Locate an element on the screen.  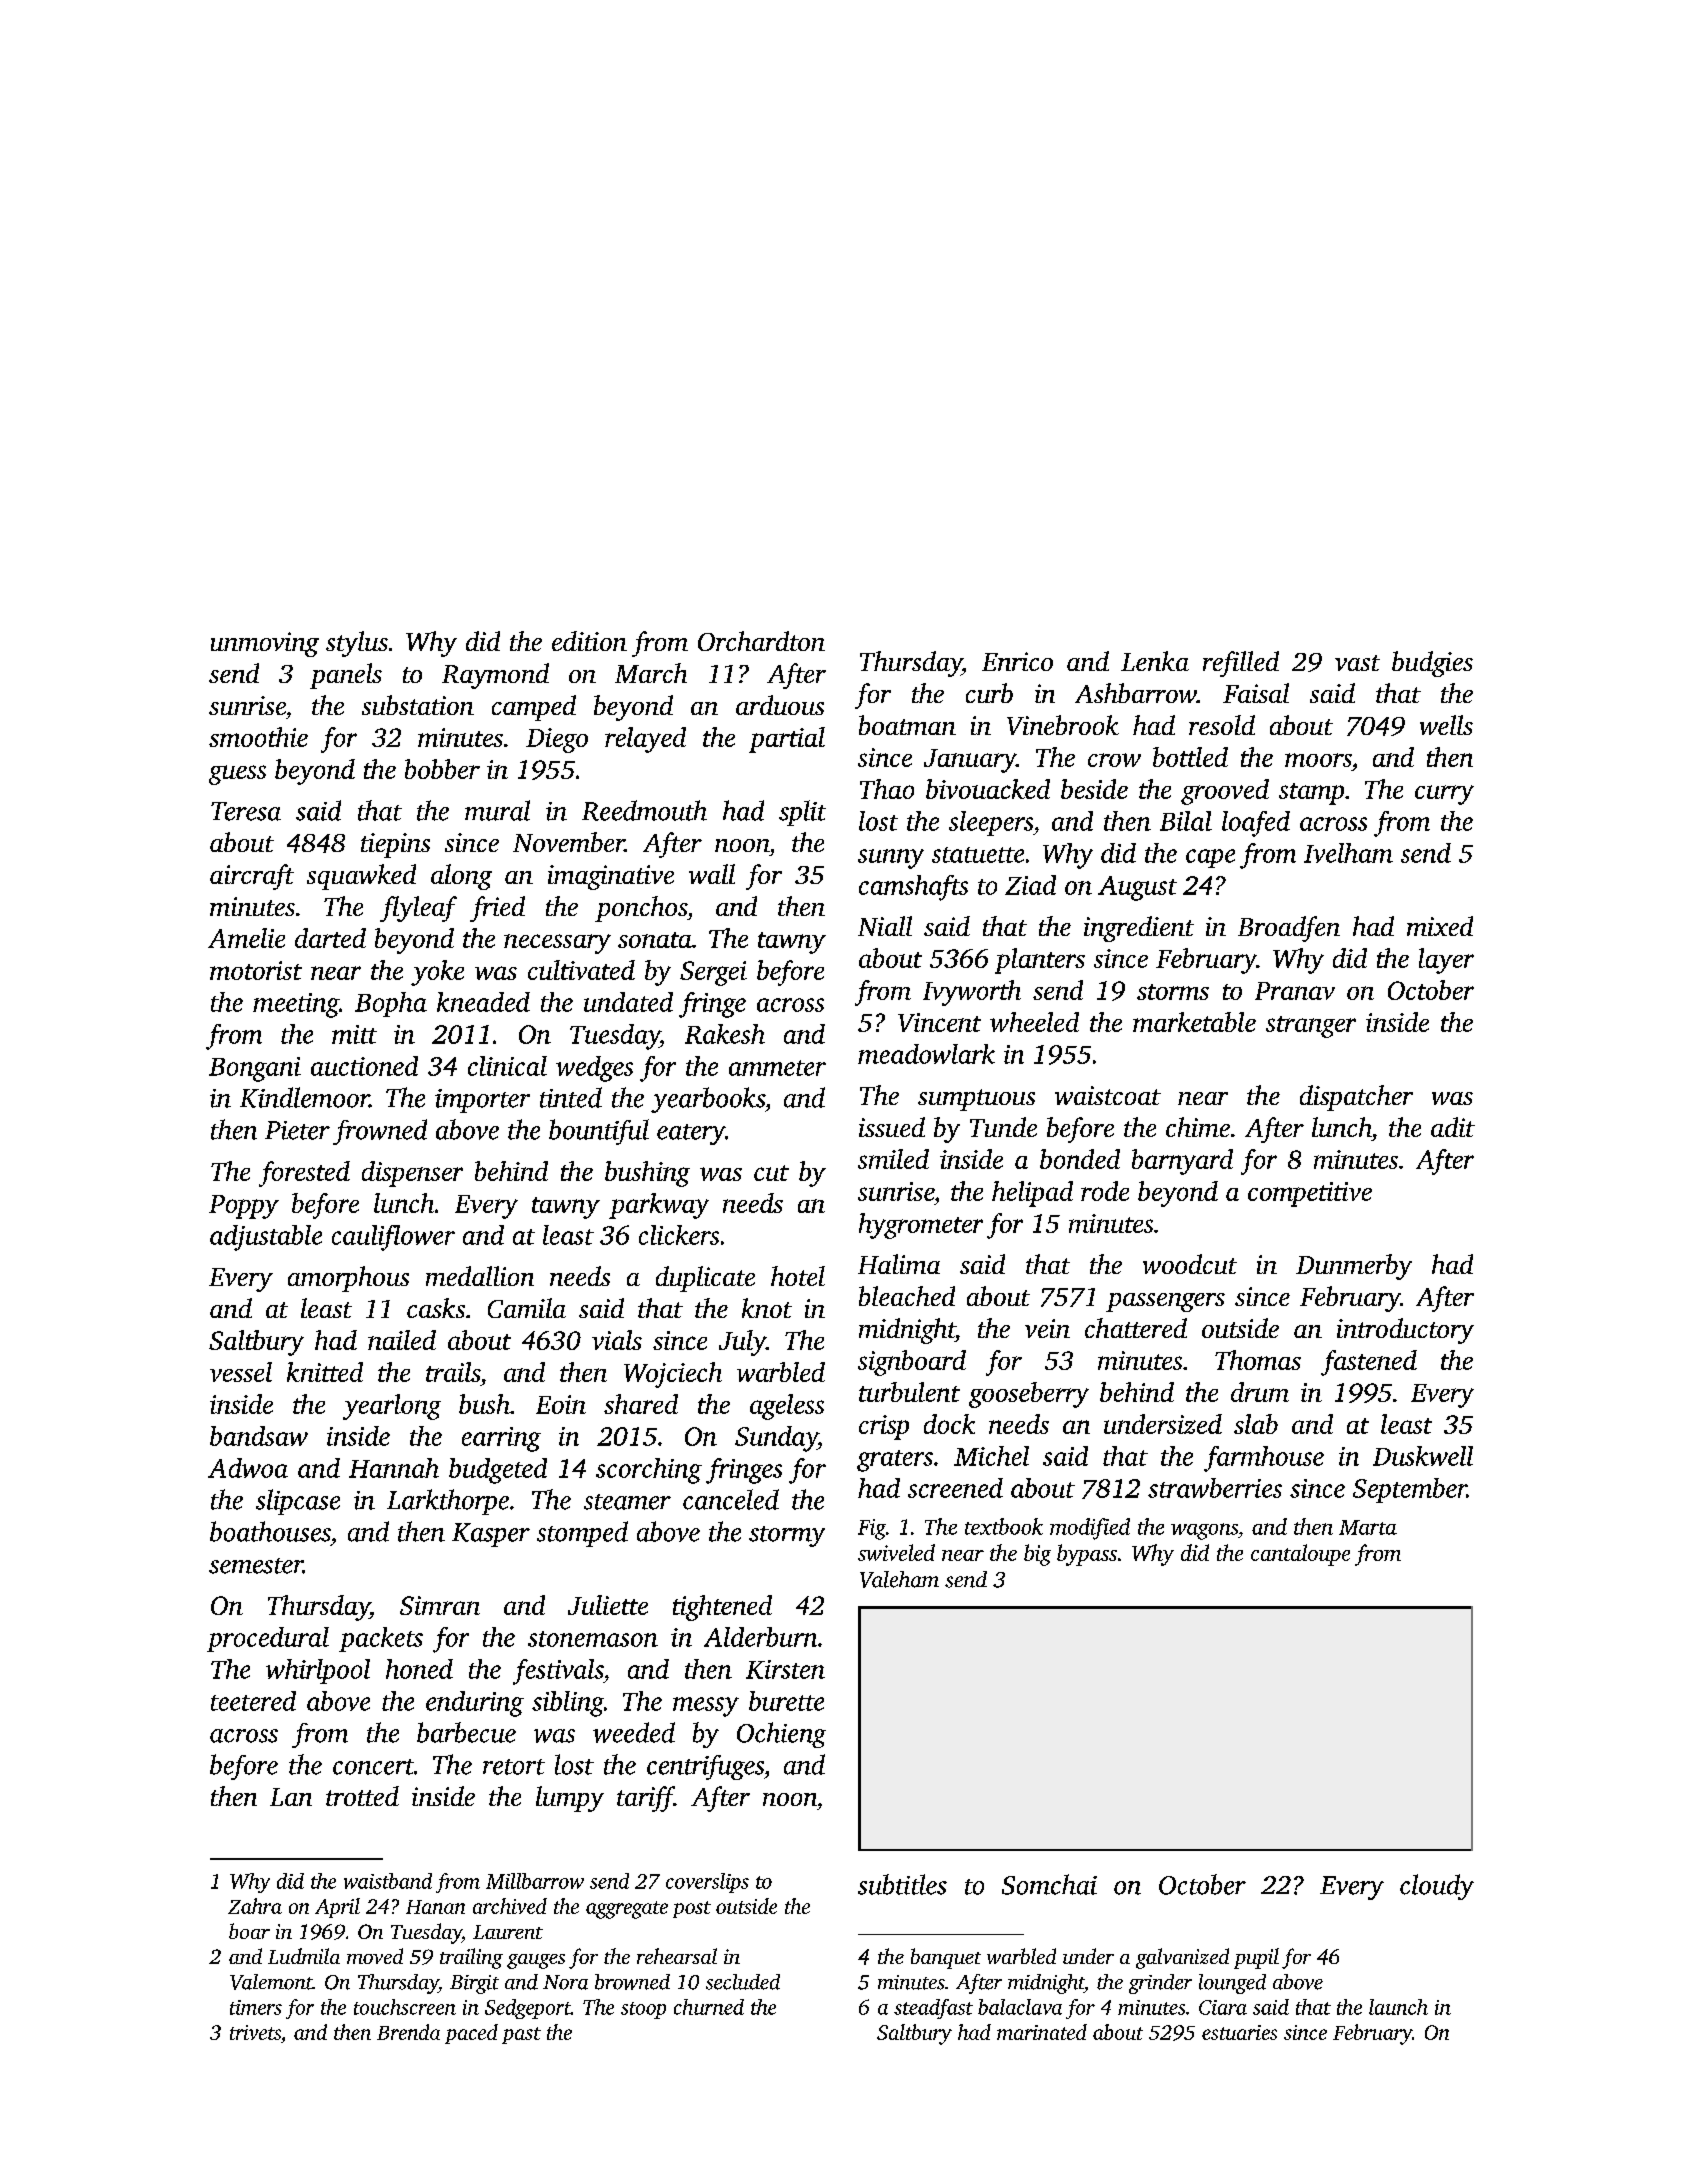
bobber is located at coordinates (442, 769).
